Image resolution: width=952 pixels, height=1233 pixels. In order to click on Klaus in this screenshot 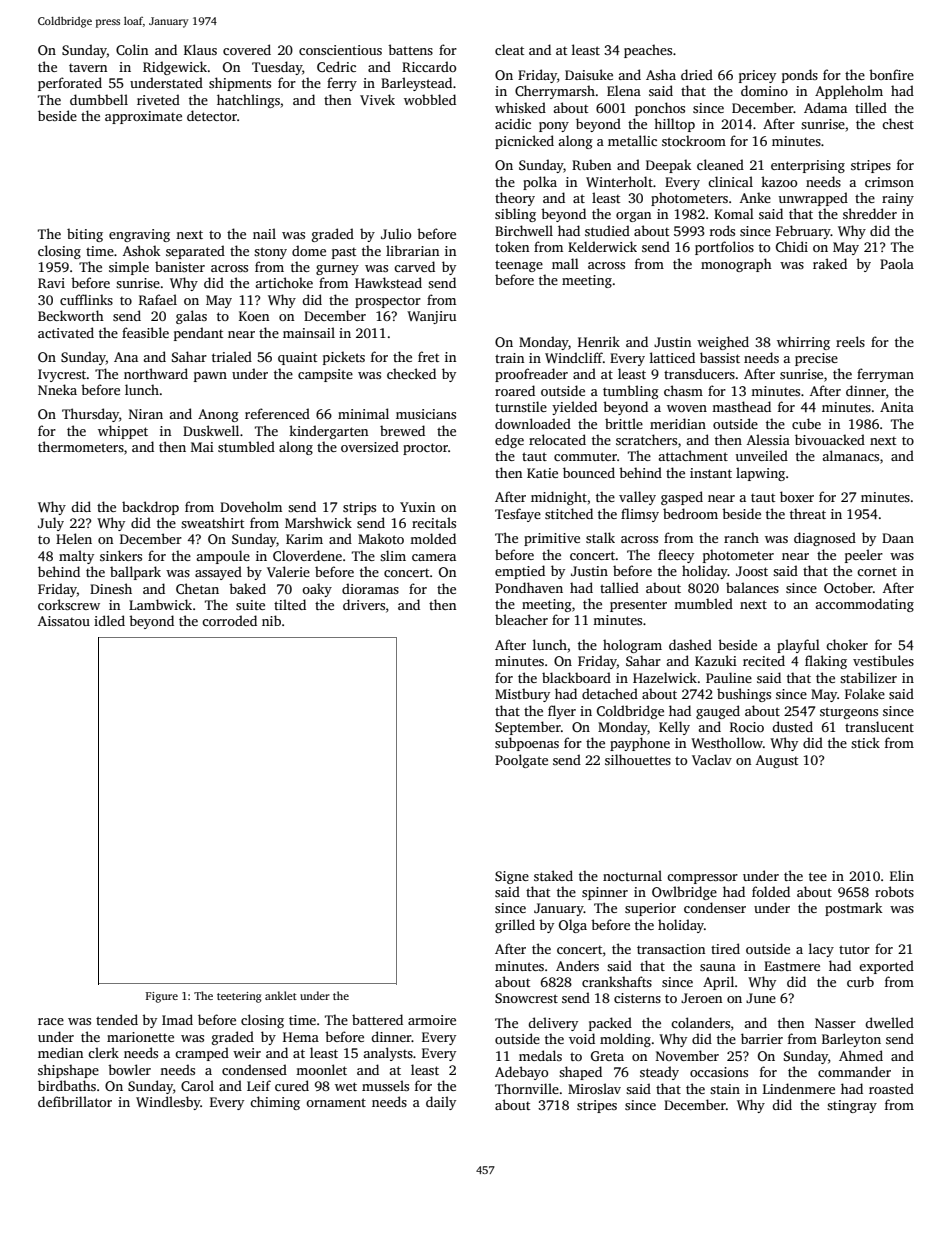, I will do `click(200, 49)`.
